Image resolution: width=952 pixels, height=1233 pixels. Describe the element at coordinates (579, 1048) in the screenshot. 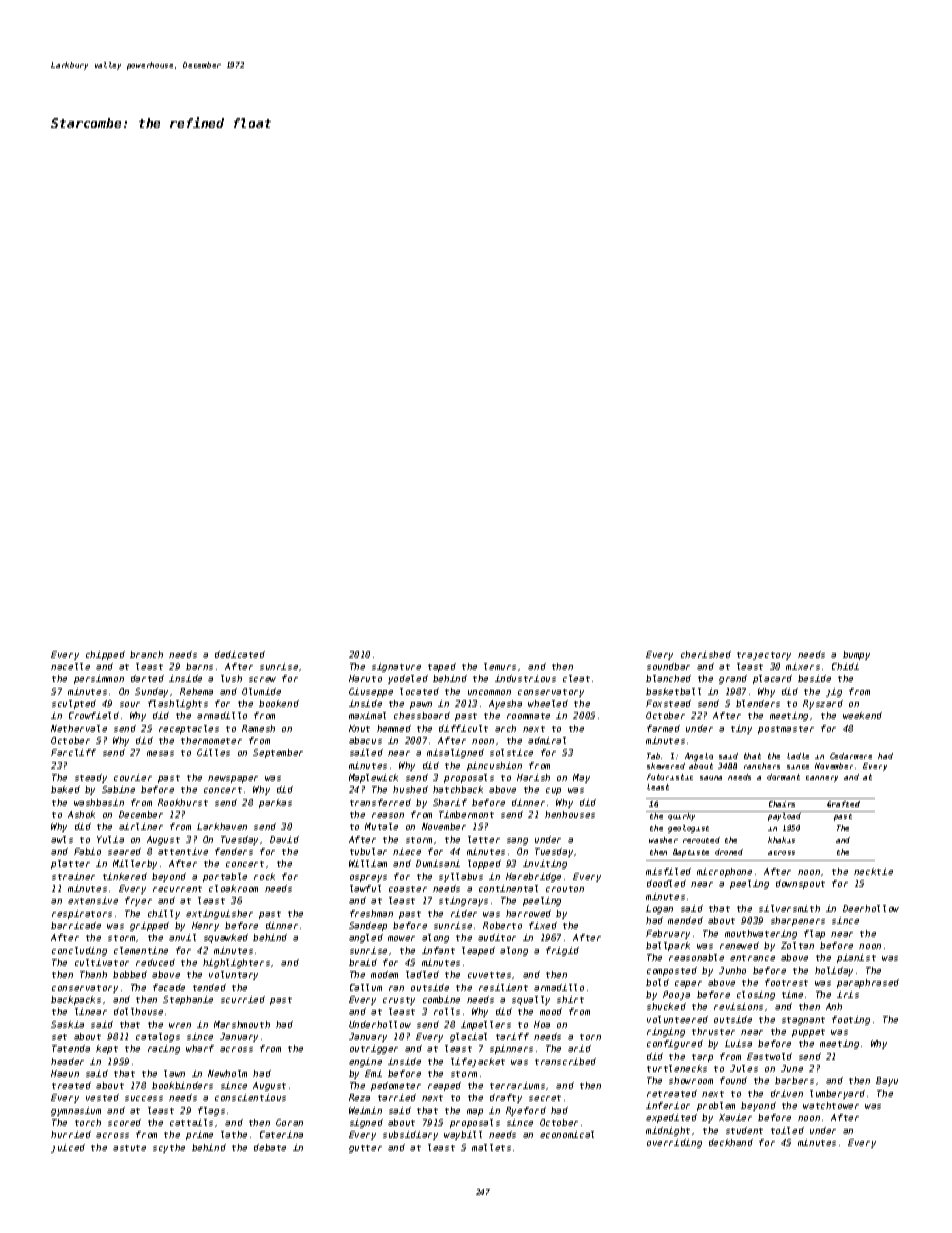

I see `arid` at that location.
